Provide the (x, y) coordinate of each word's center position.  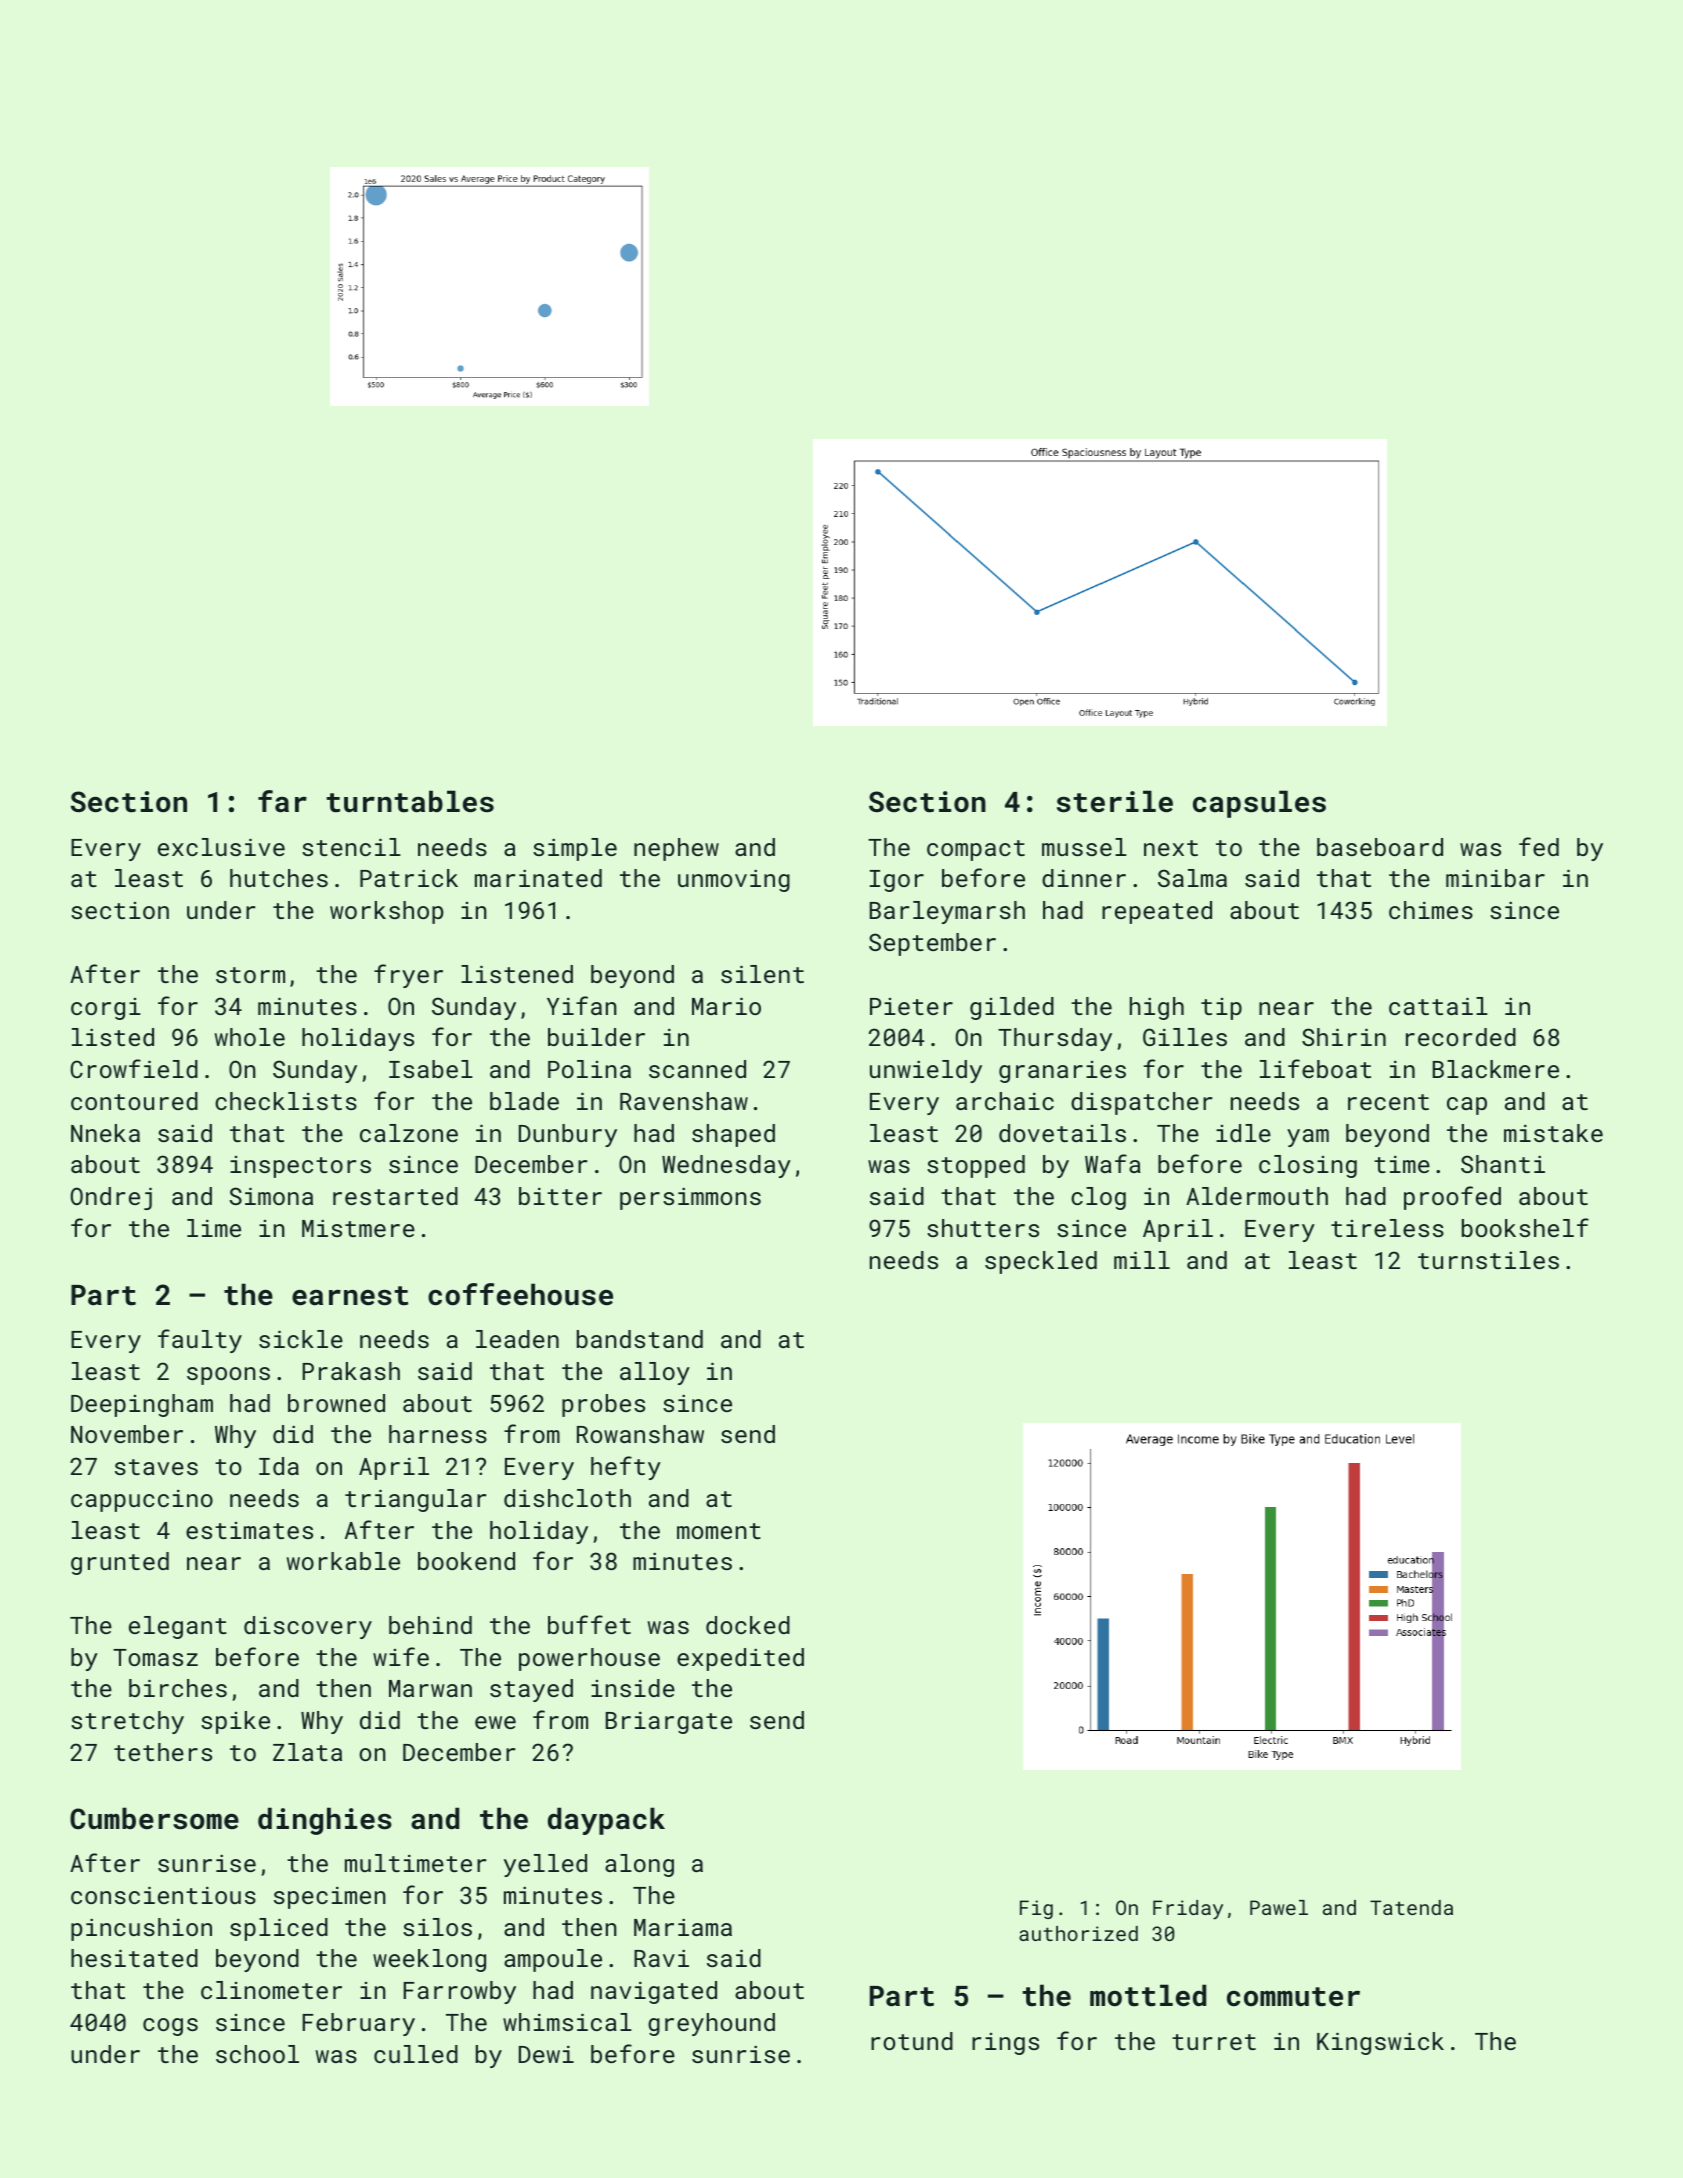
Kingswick (1380, 2043)
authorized (1078, 1933)
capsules (1259, 804)
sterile (1115, 801)
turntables (410, 801)
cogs (170, 2027)
